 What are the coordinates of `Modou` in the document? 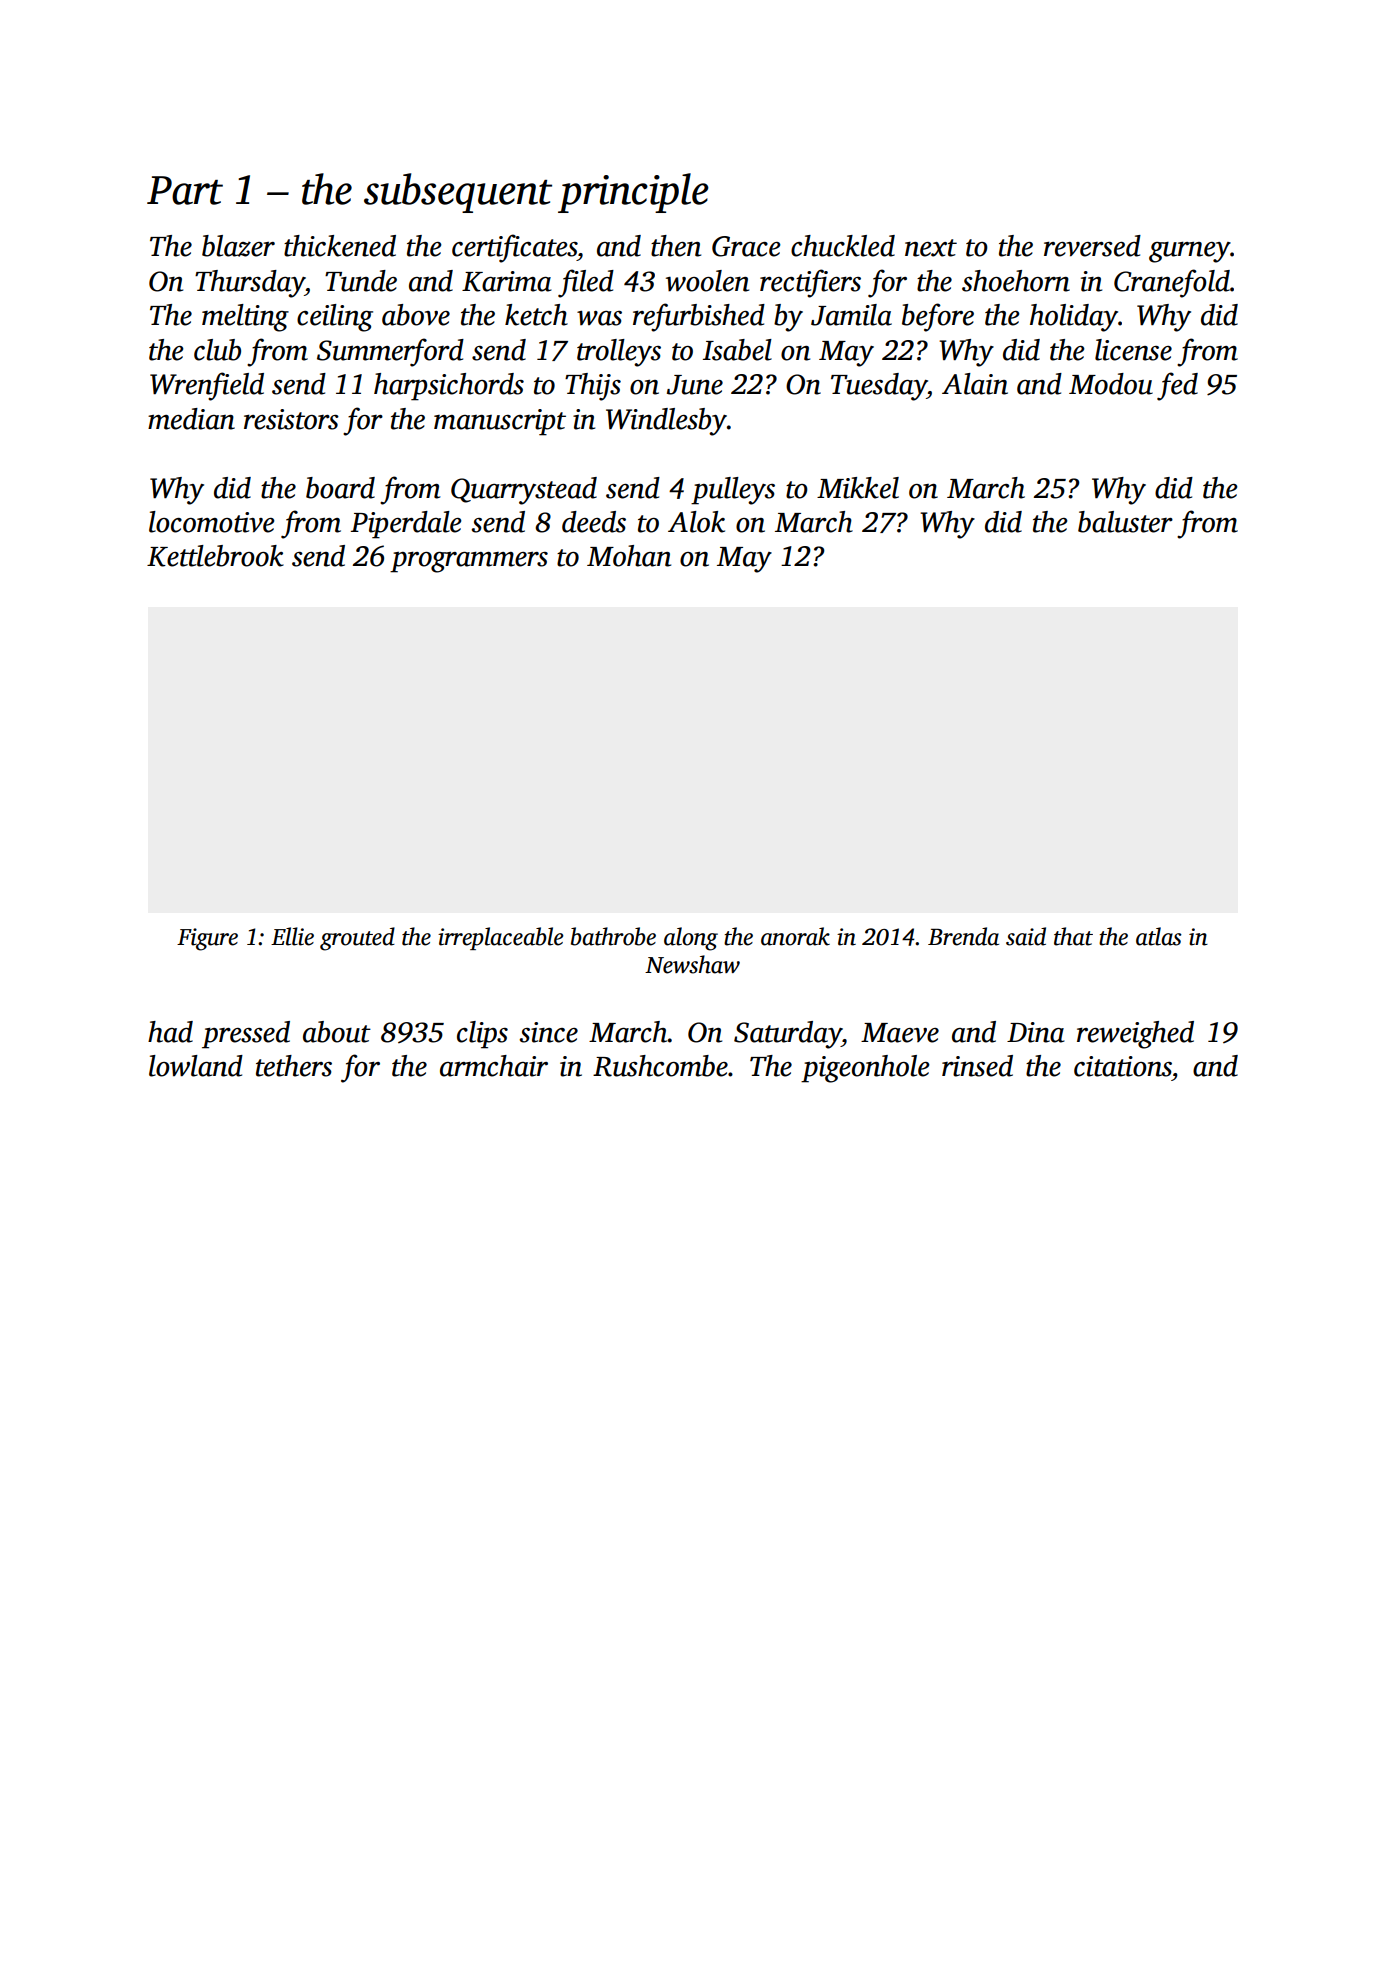 It's located at (1111, 384).
